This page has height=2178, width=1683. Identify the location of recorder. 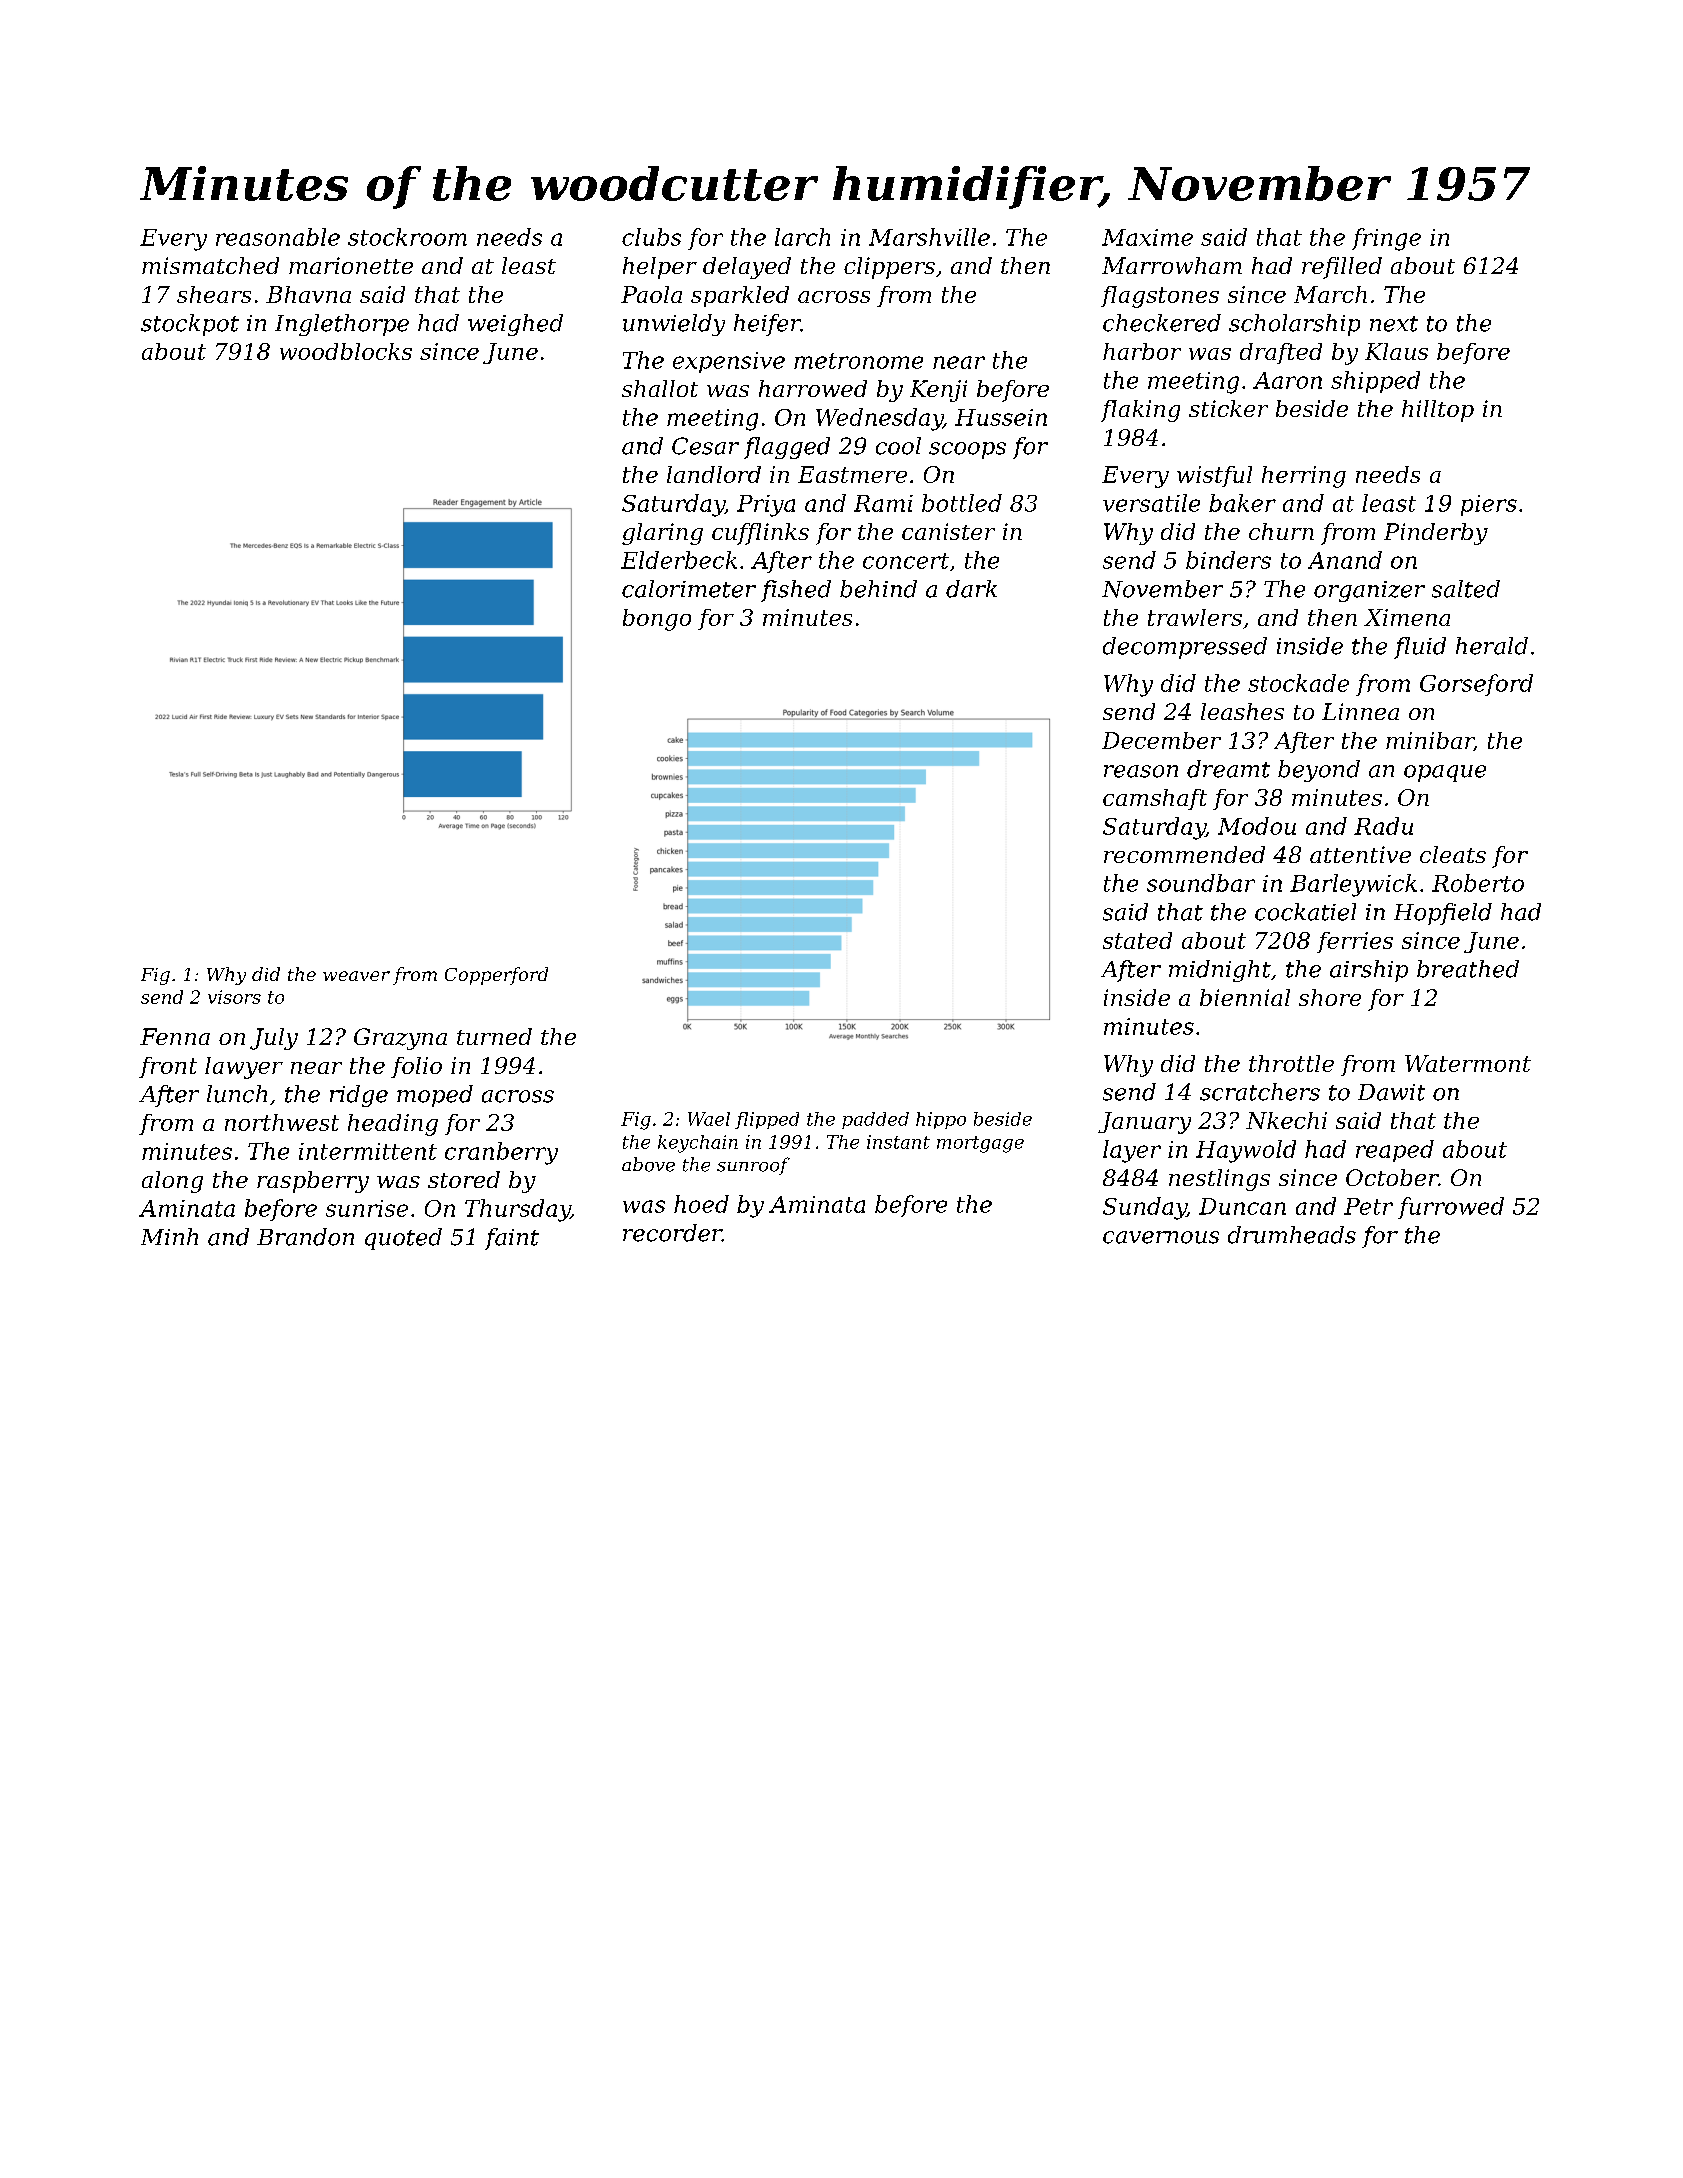
(672, 1233).
